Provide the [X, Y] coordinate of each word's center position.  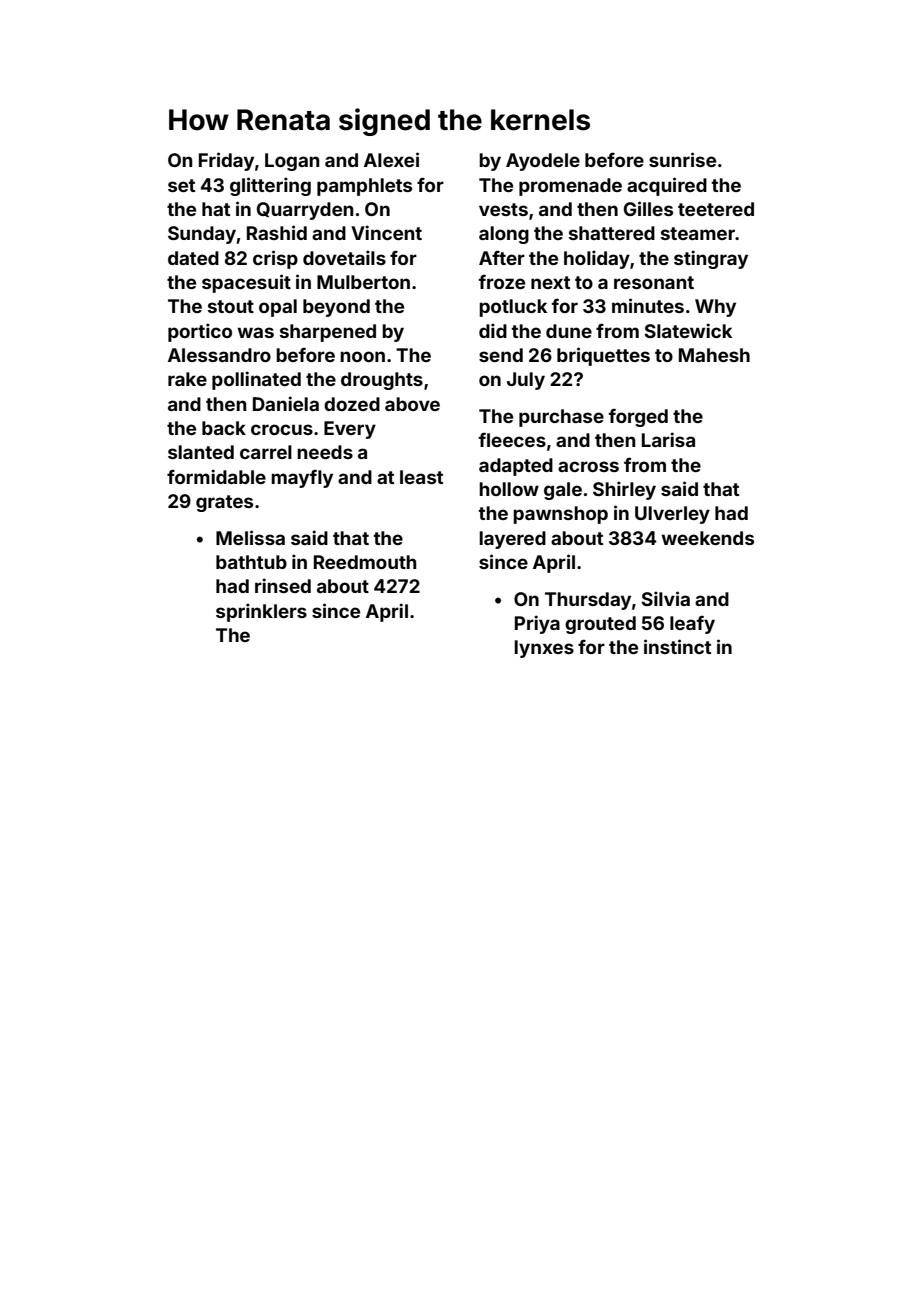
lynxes [544, 649]
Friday [226, 161]
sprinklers [261, 612]
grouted [600, 625]
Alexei [391, 159]
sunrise [682, 159]
